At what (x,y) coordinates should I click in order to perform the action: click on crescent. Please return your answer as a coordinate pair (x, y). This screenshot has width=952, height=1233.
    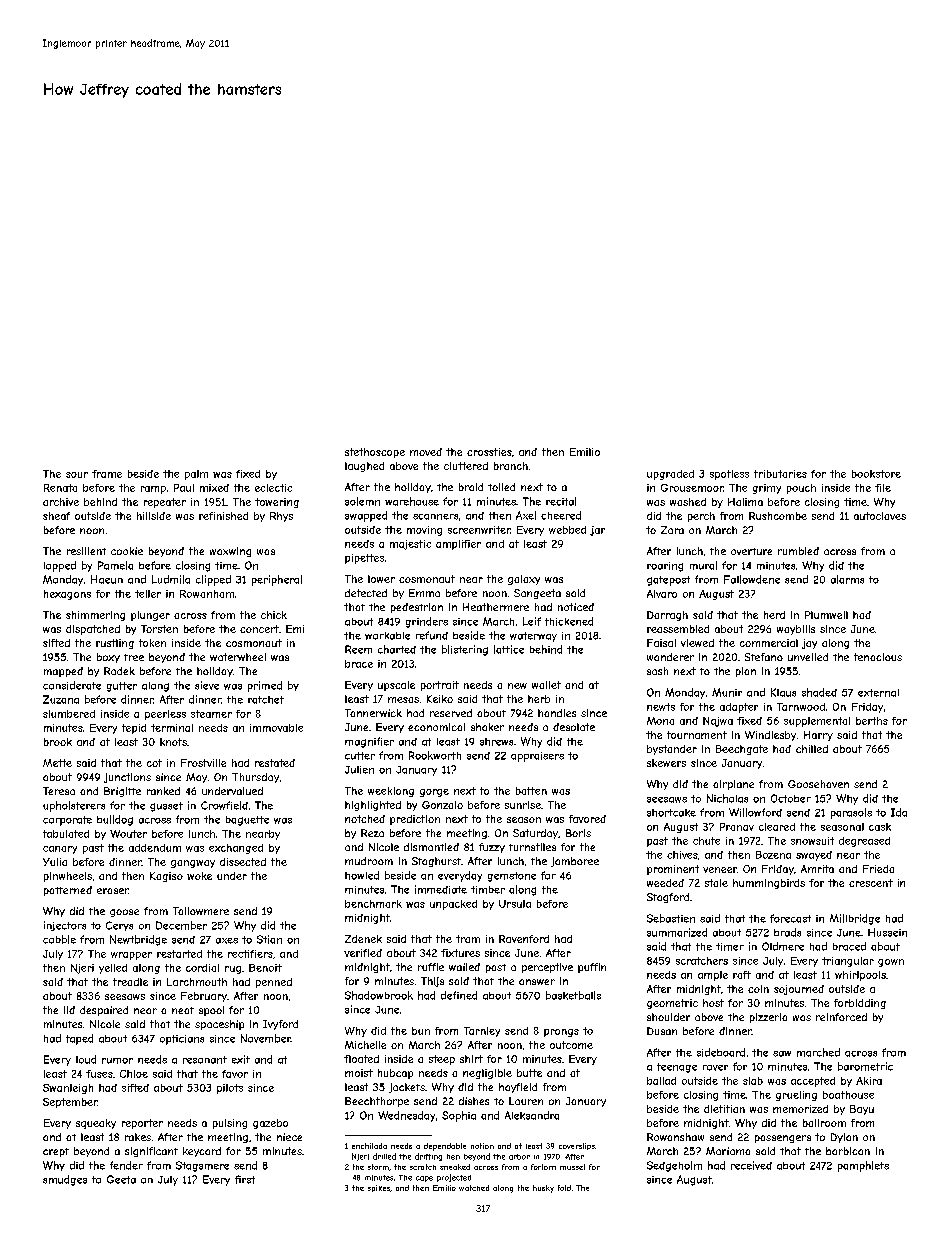
    Looking at the image, I should click on (871, 883).
